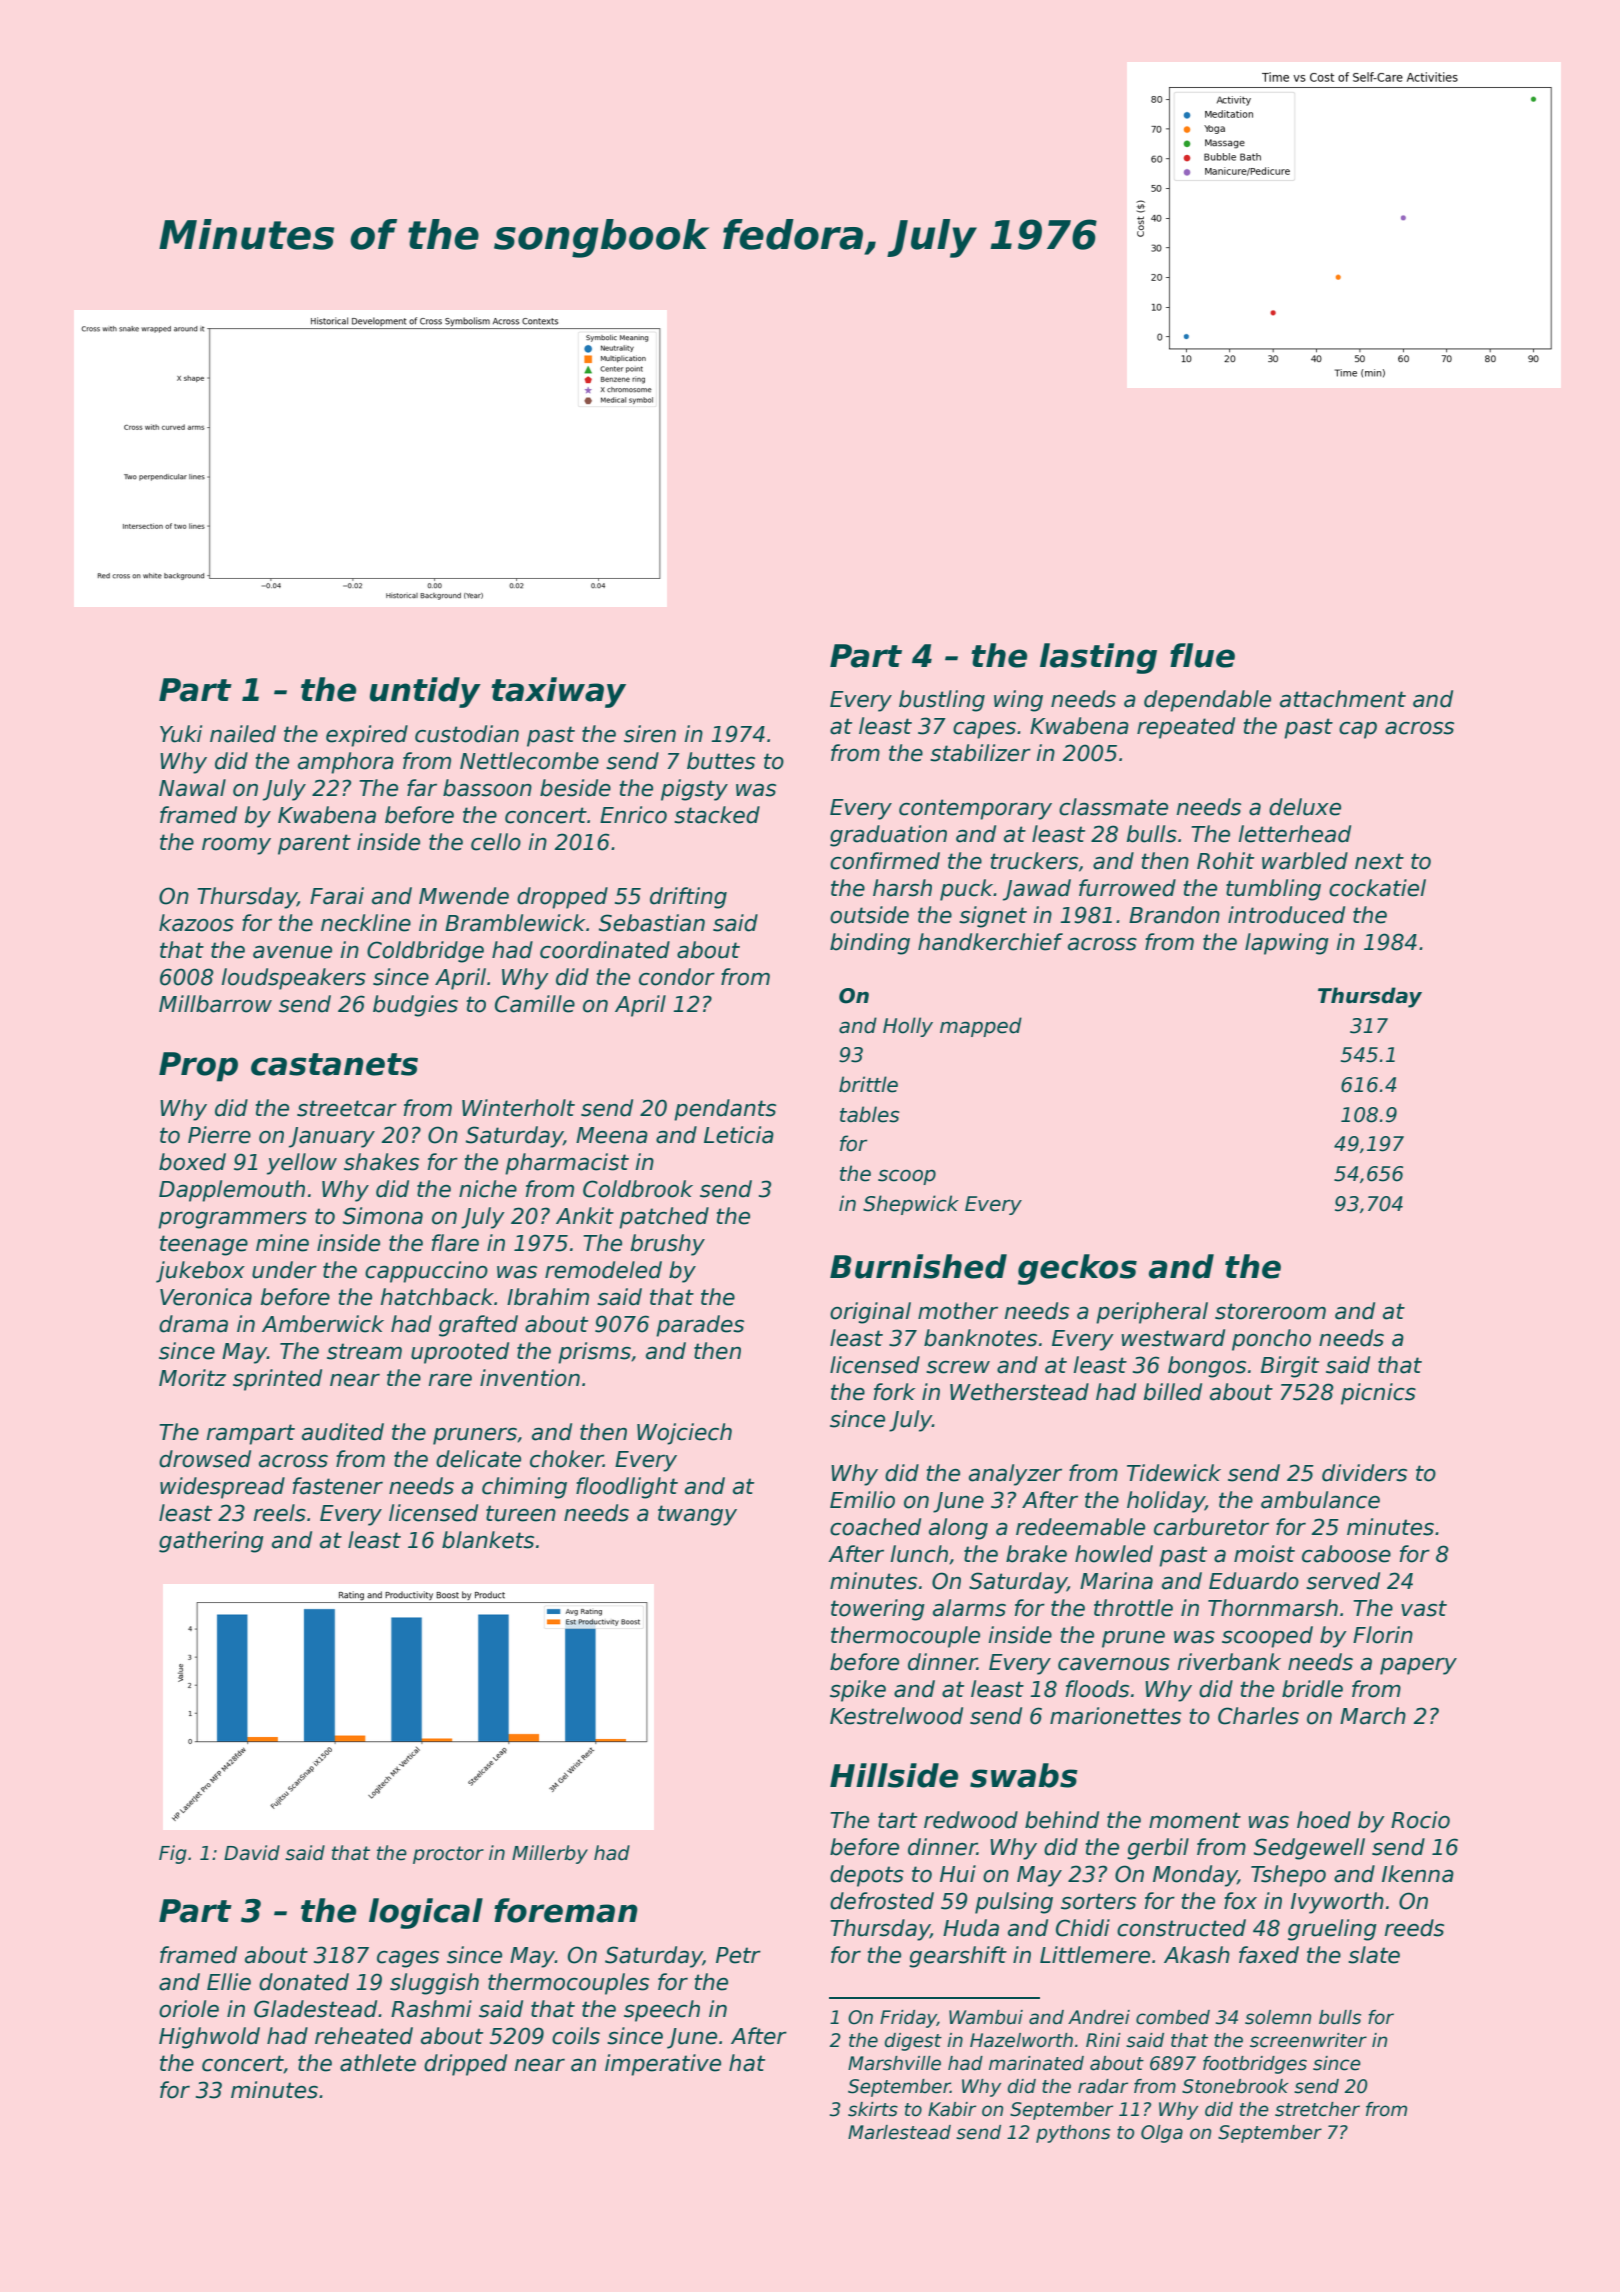 The width and height of the image is (1620, 2292). What do you see at coordinates (981, 1027) in the image?
I see `mapped` at bounding box center [981, 1027].
